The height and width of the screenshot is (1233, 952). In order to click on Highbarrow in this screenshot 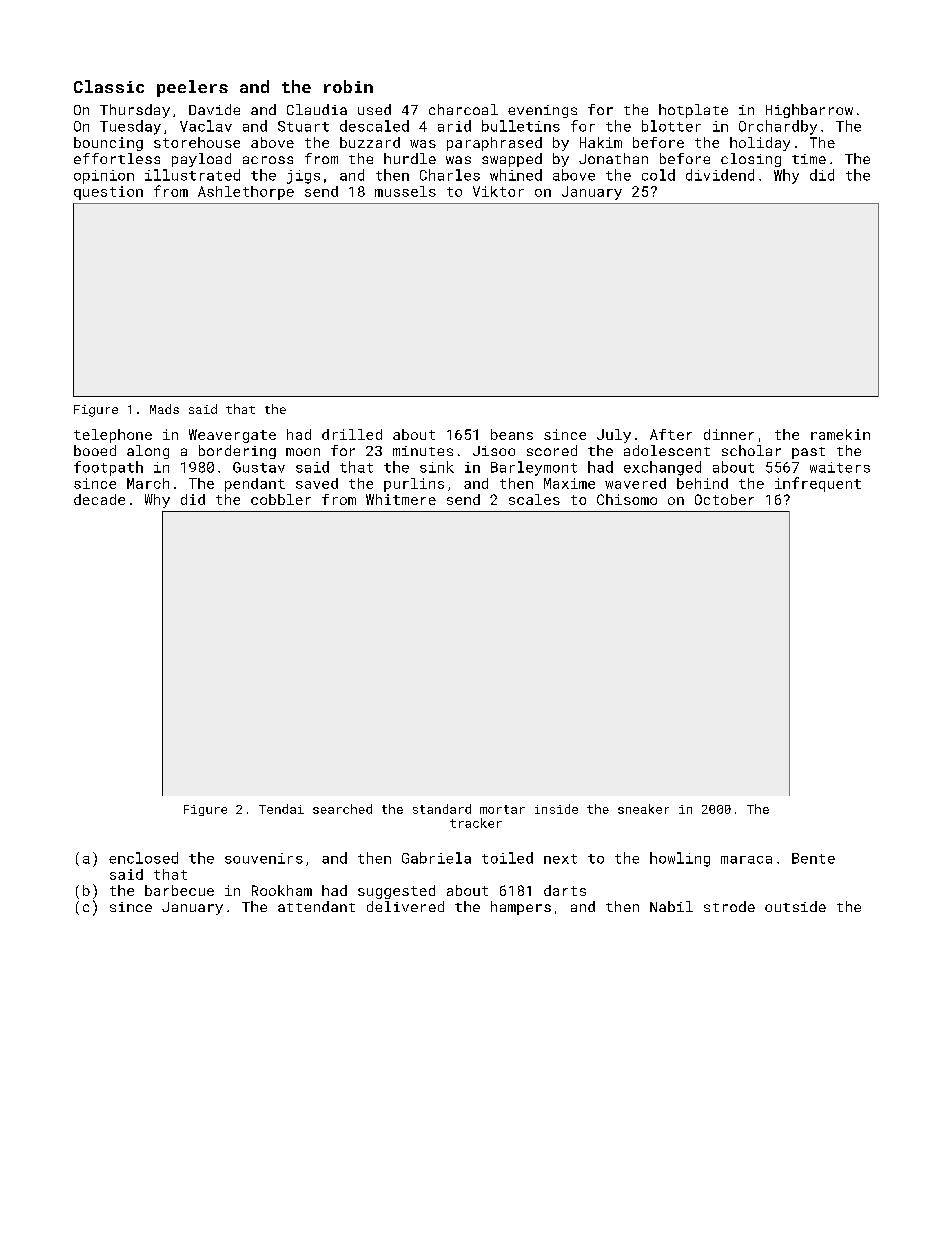, I will do `click(809, 111)`.
